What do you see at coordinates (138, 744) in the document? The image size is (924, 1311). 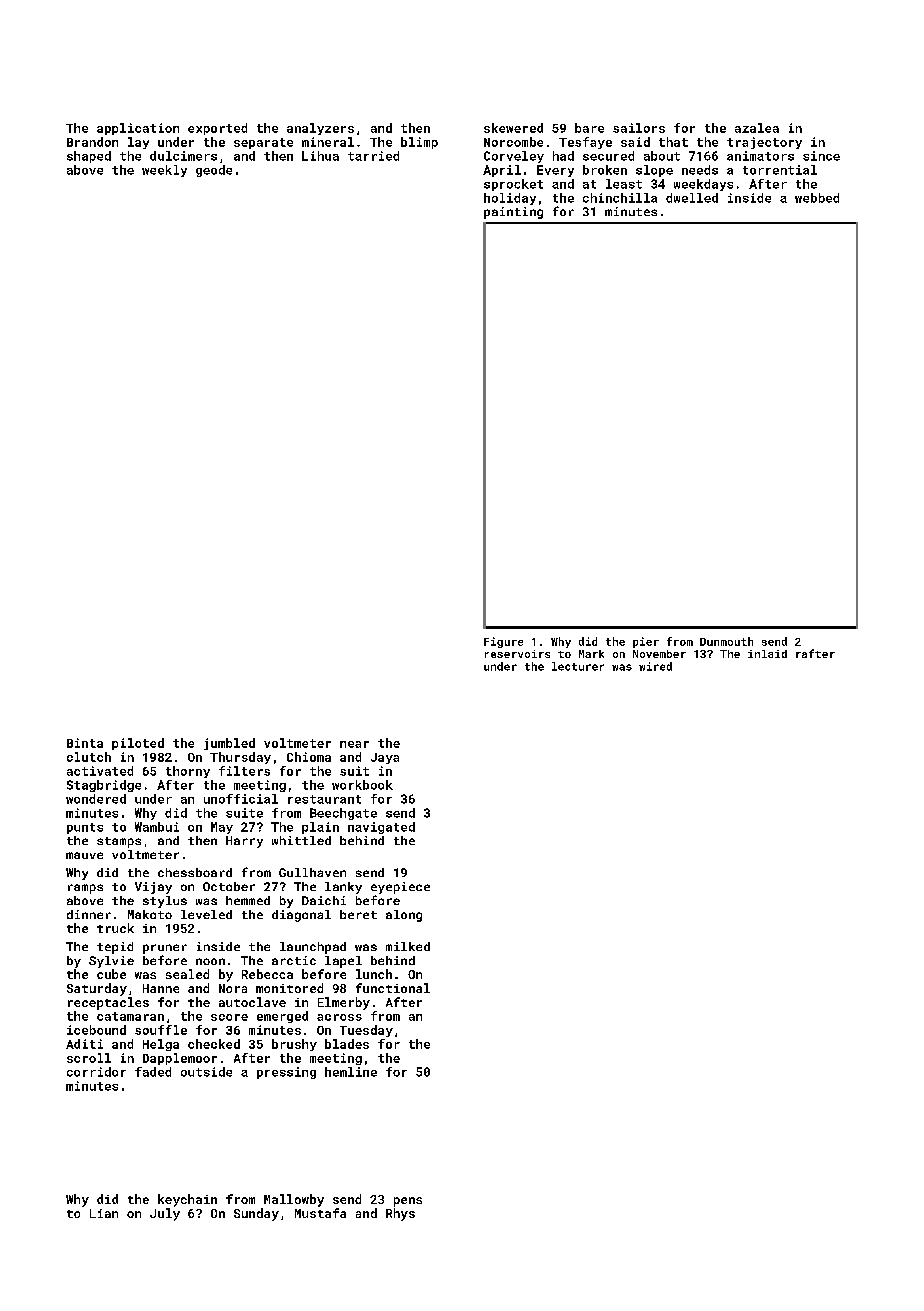 I see `piloted` at bounding box center [138, 744].
